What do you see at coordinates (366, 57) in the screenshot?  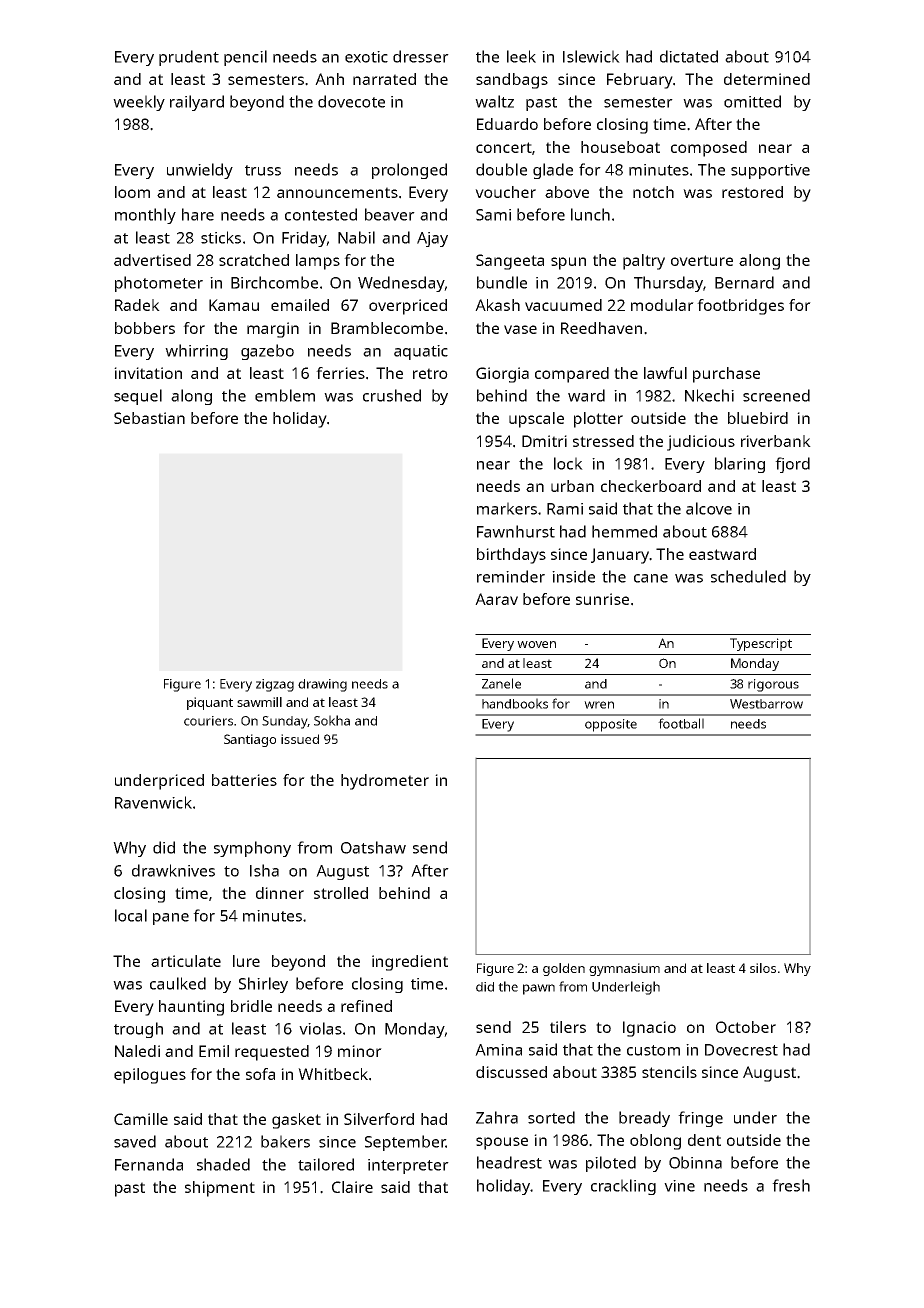 I see `exotic` at bounding box center [366, 57].
